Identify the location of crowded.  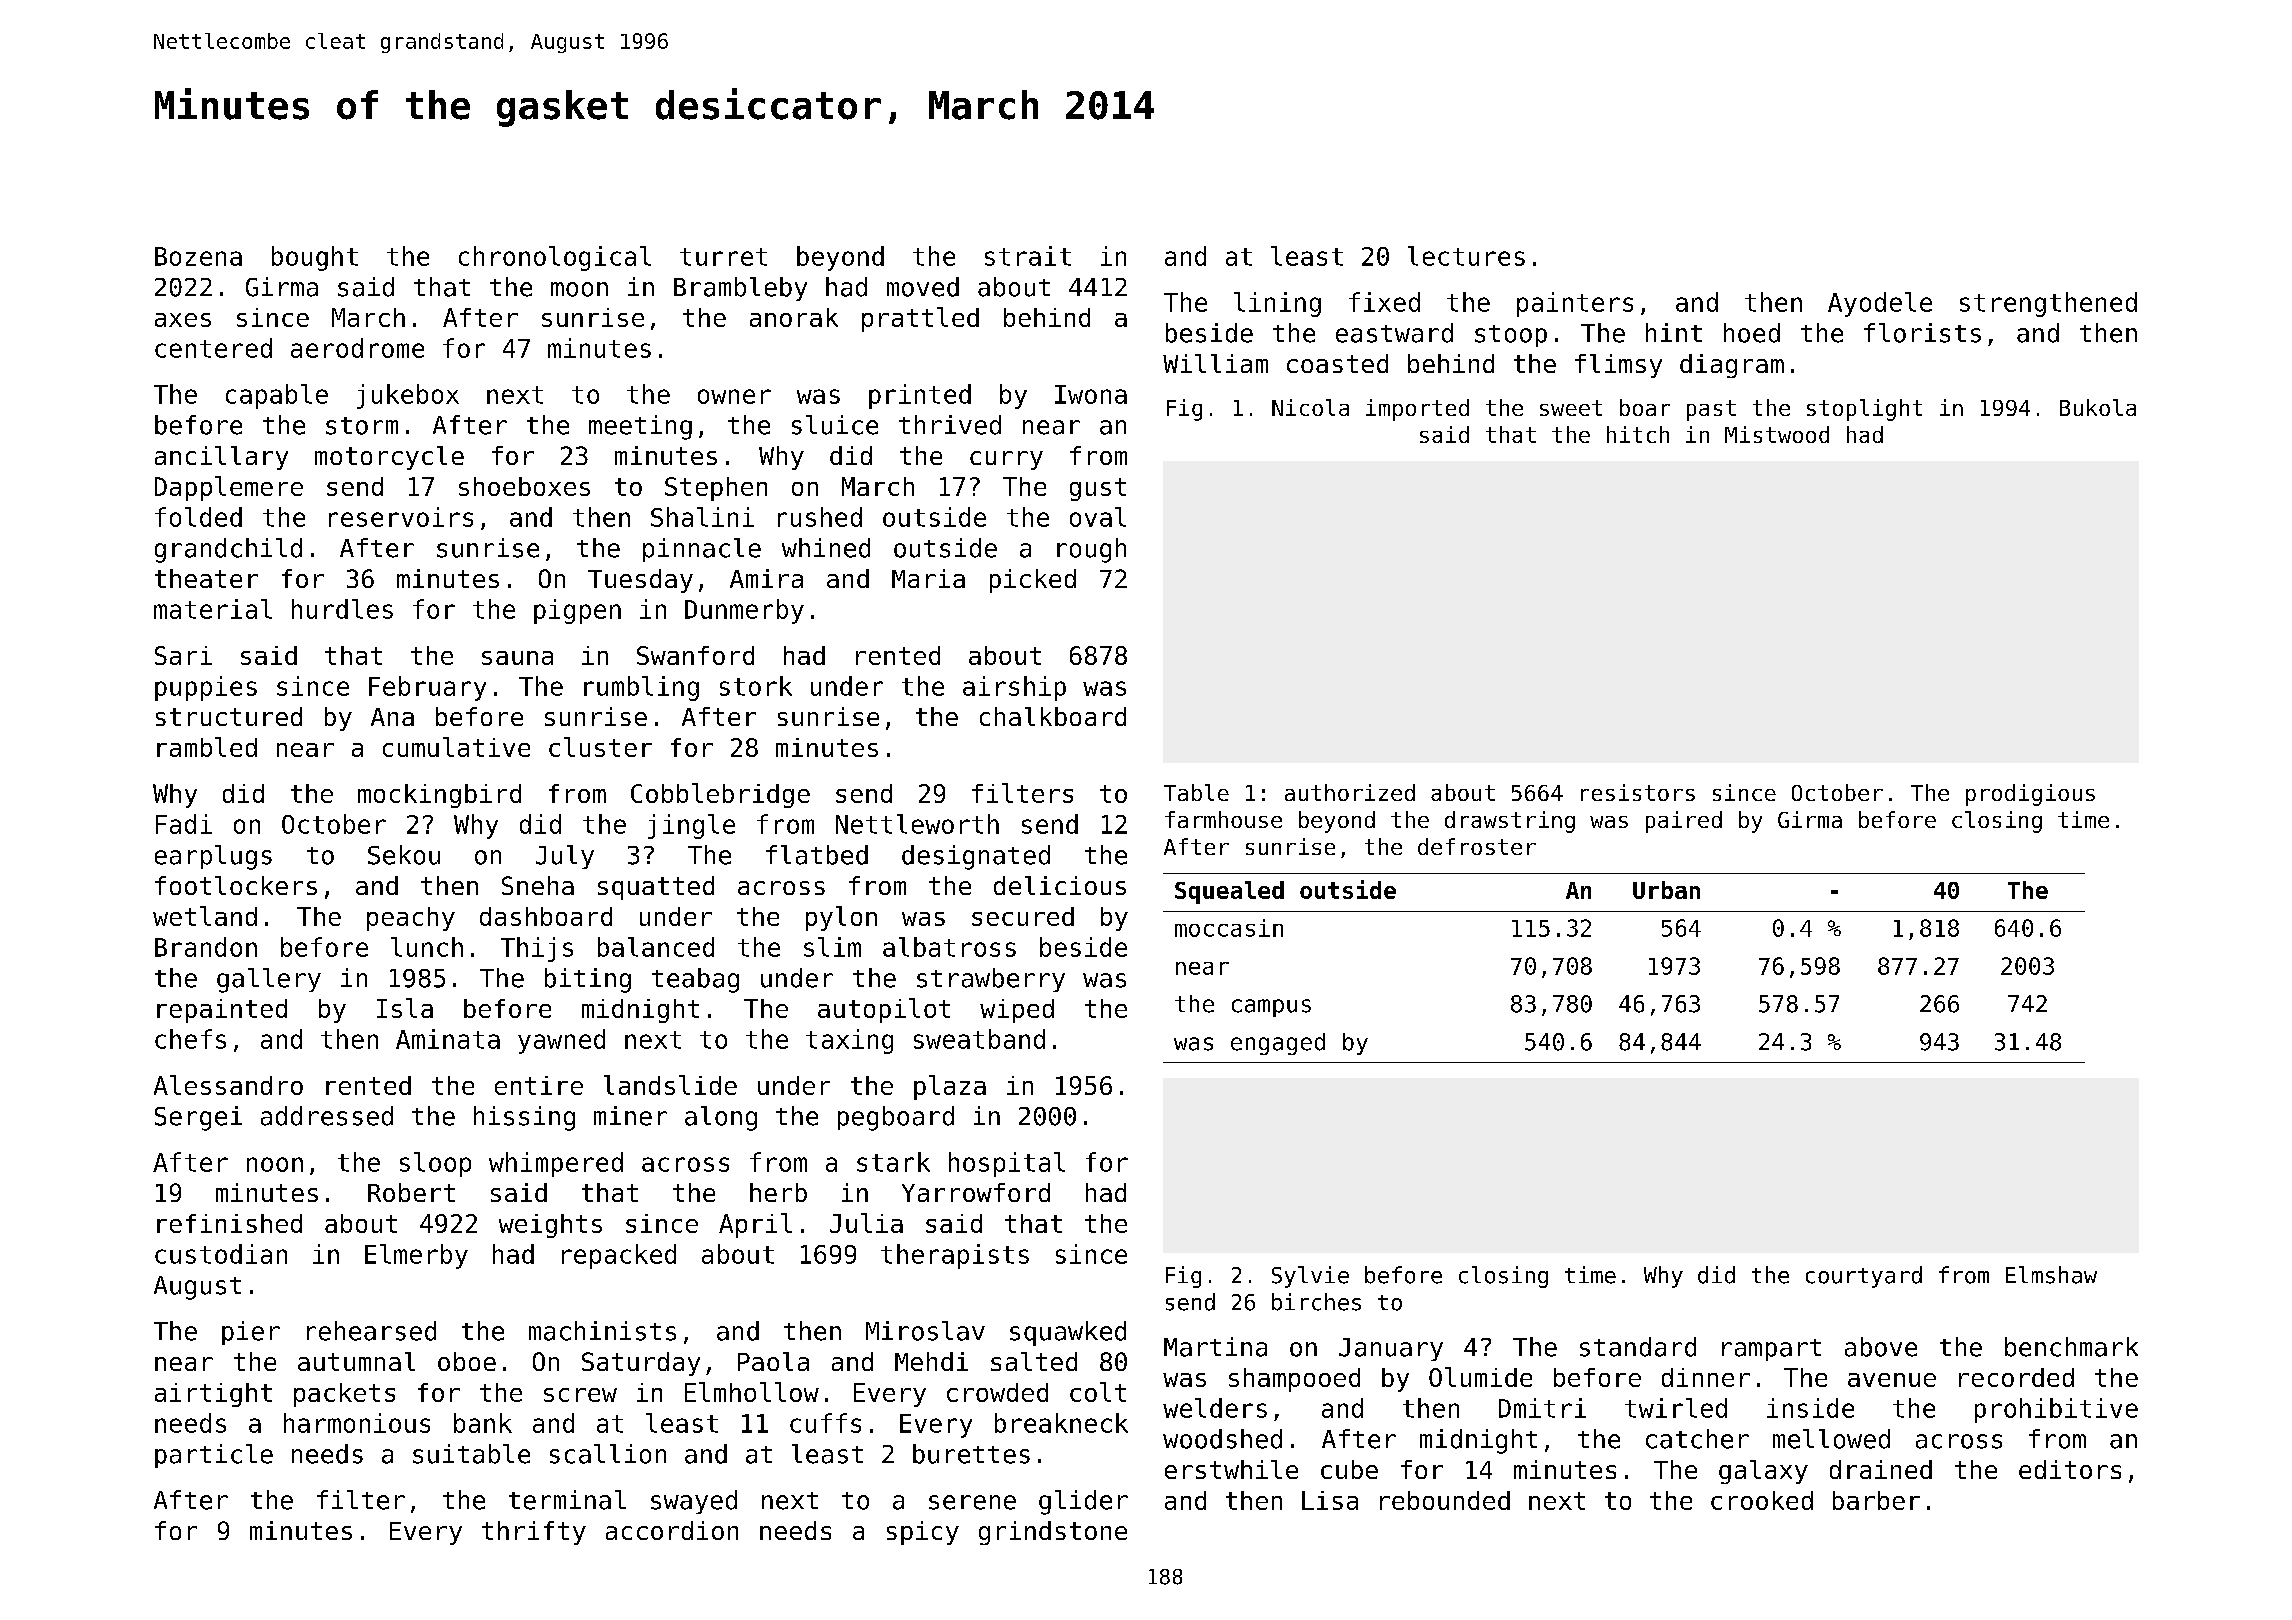
(997, 1392).
